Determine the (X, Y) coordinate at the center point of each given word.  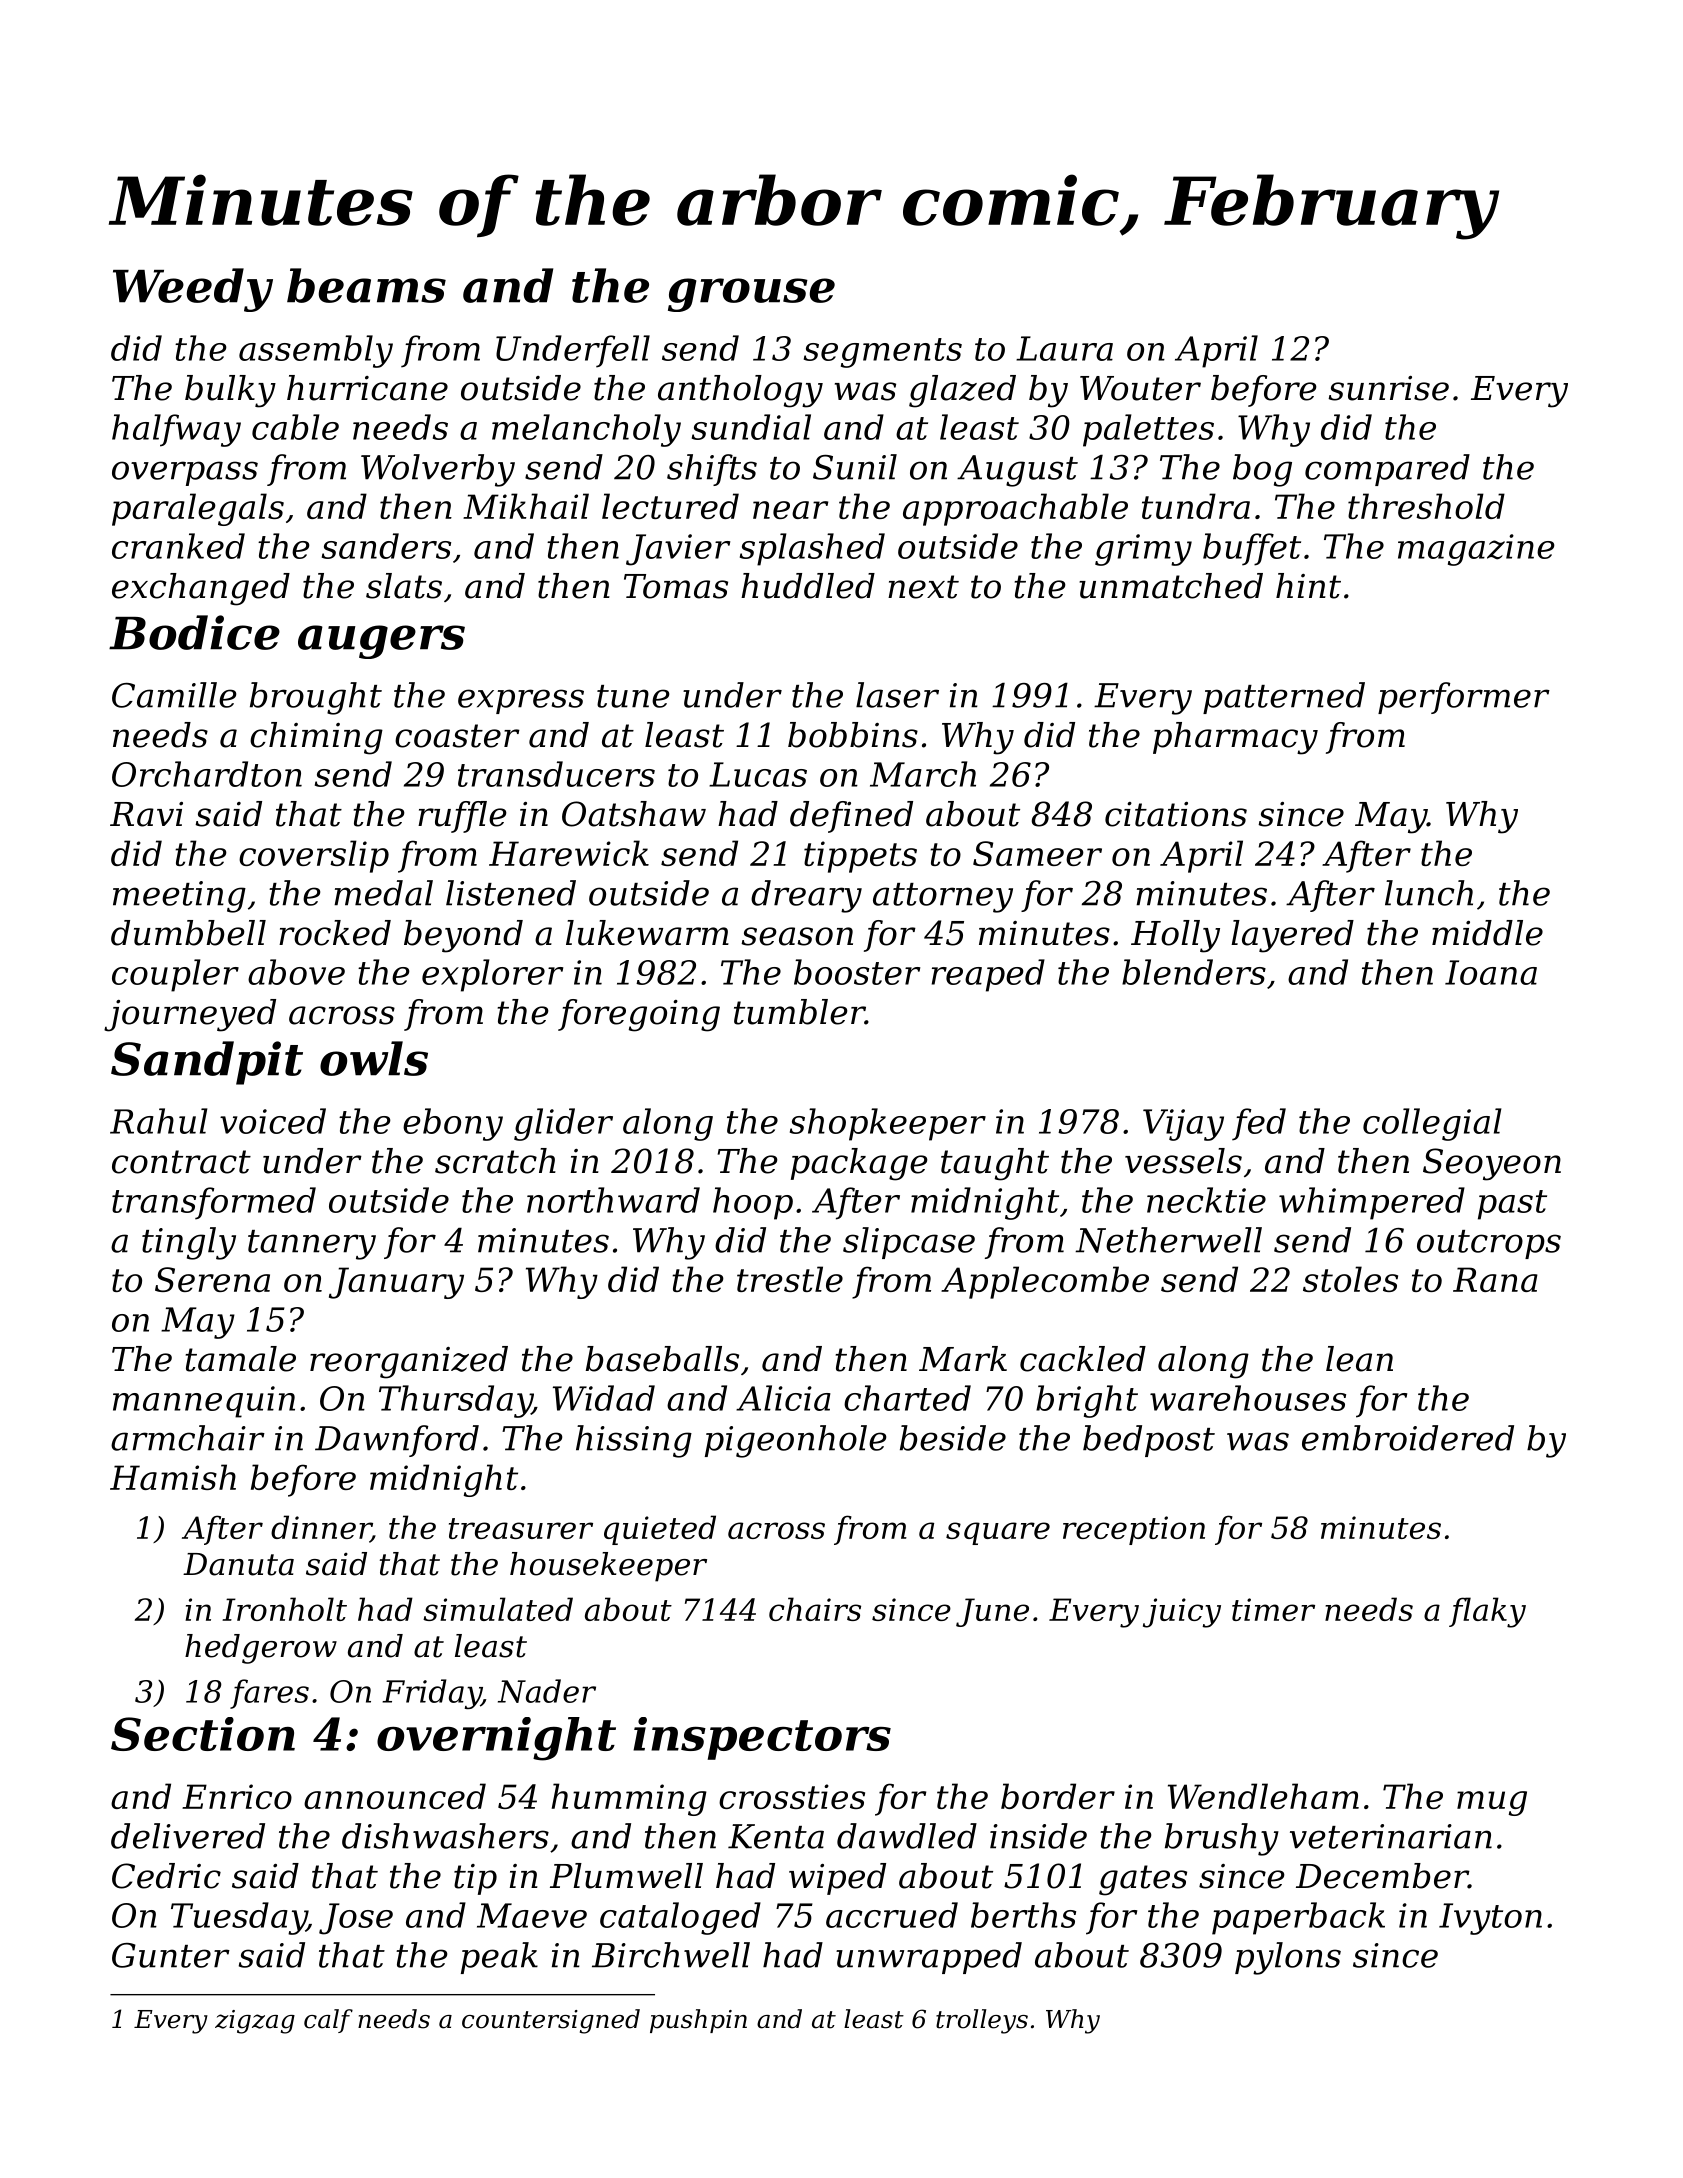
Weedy (193, 290)
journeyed (190, 1015)
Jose (356, 1919)
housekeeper (608, 1567)
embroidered (1408, 1438)
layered (1292, 936)
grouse (751, 295)
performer (1464, 698)
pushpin (698, 2021)
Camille (174, 695)
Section (203, 1734)
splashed (812, 549)
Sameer (1037, 853)
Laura (1064, 348)
